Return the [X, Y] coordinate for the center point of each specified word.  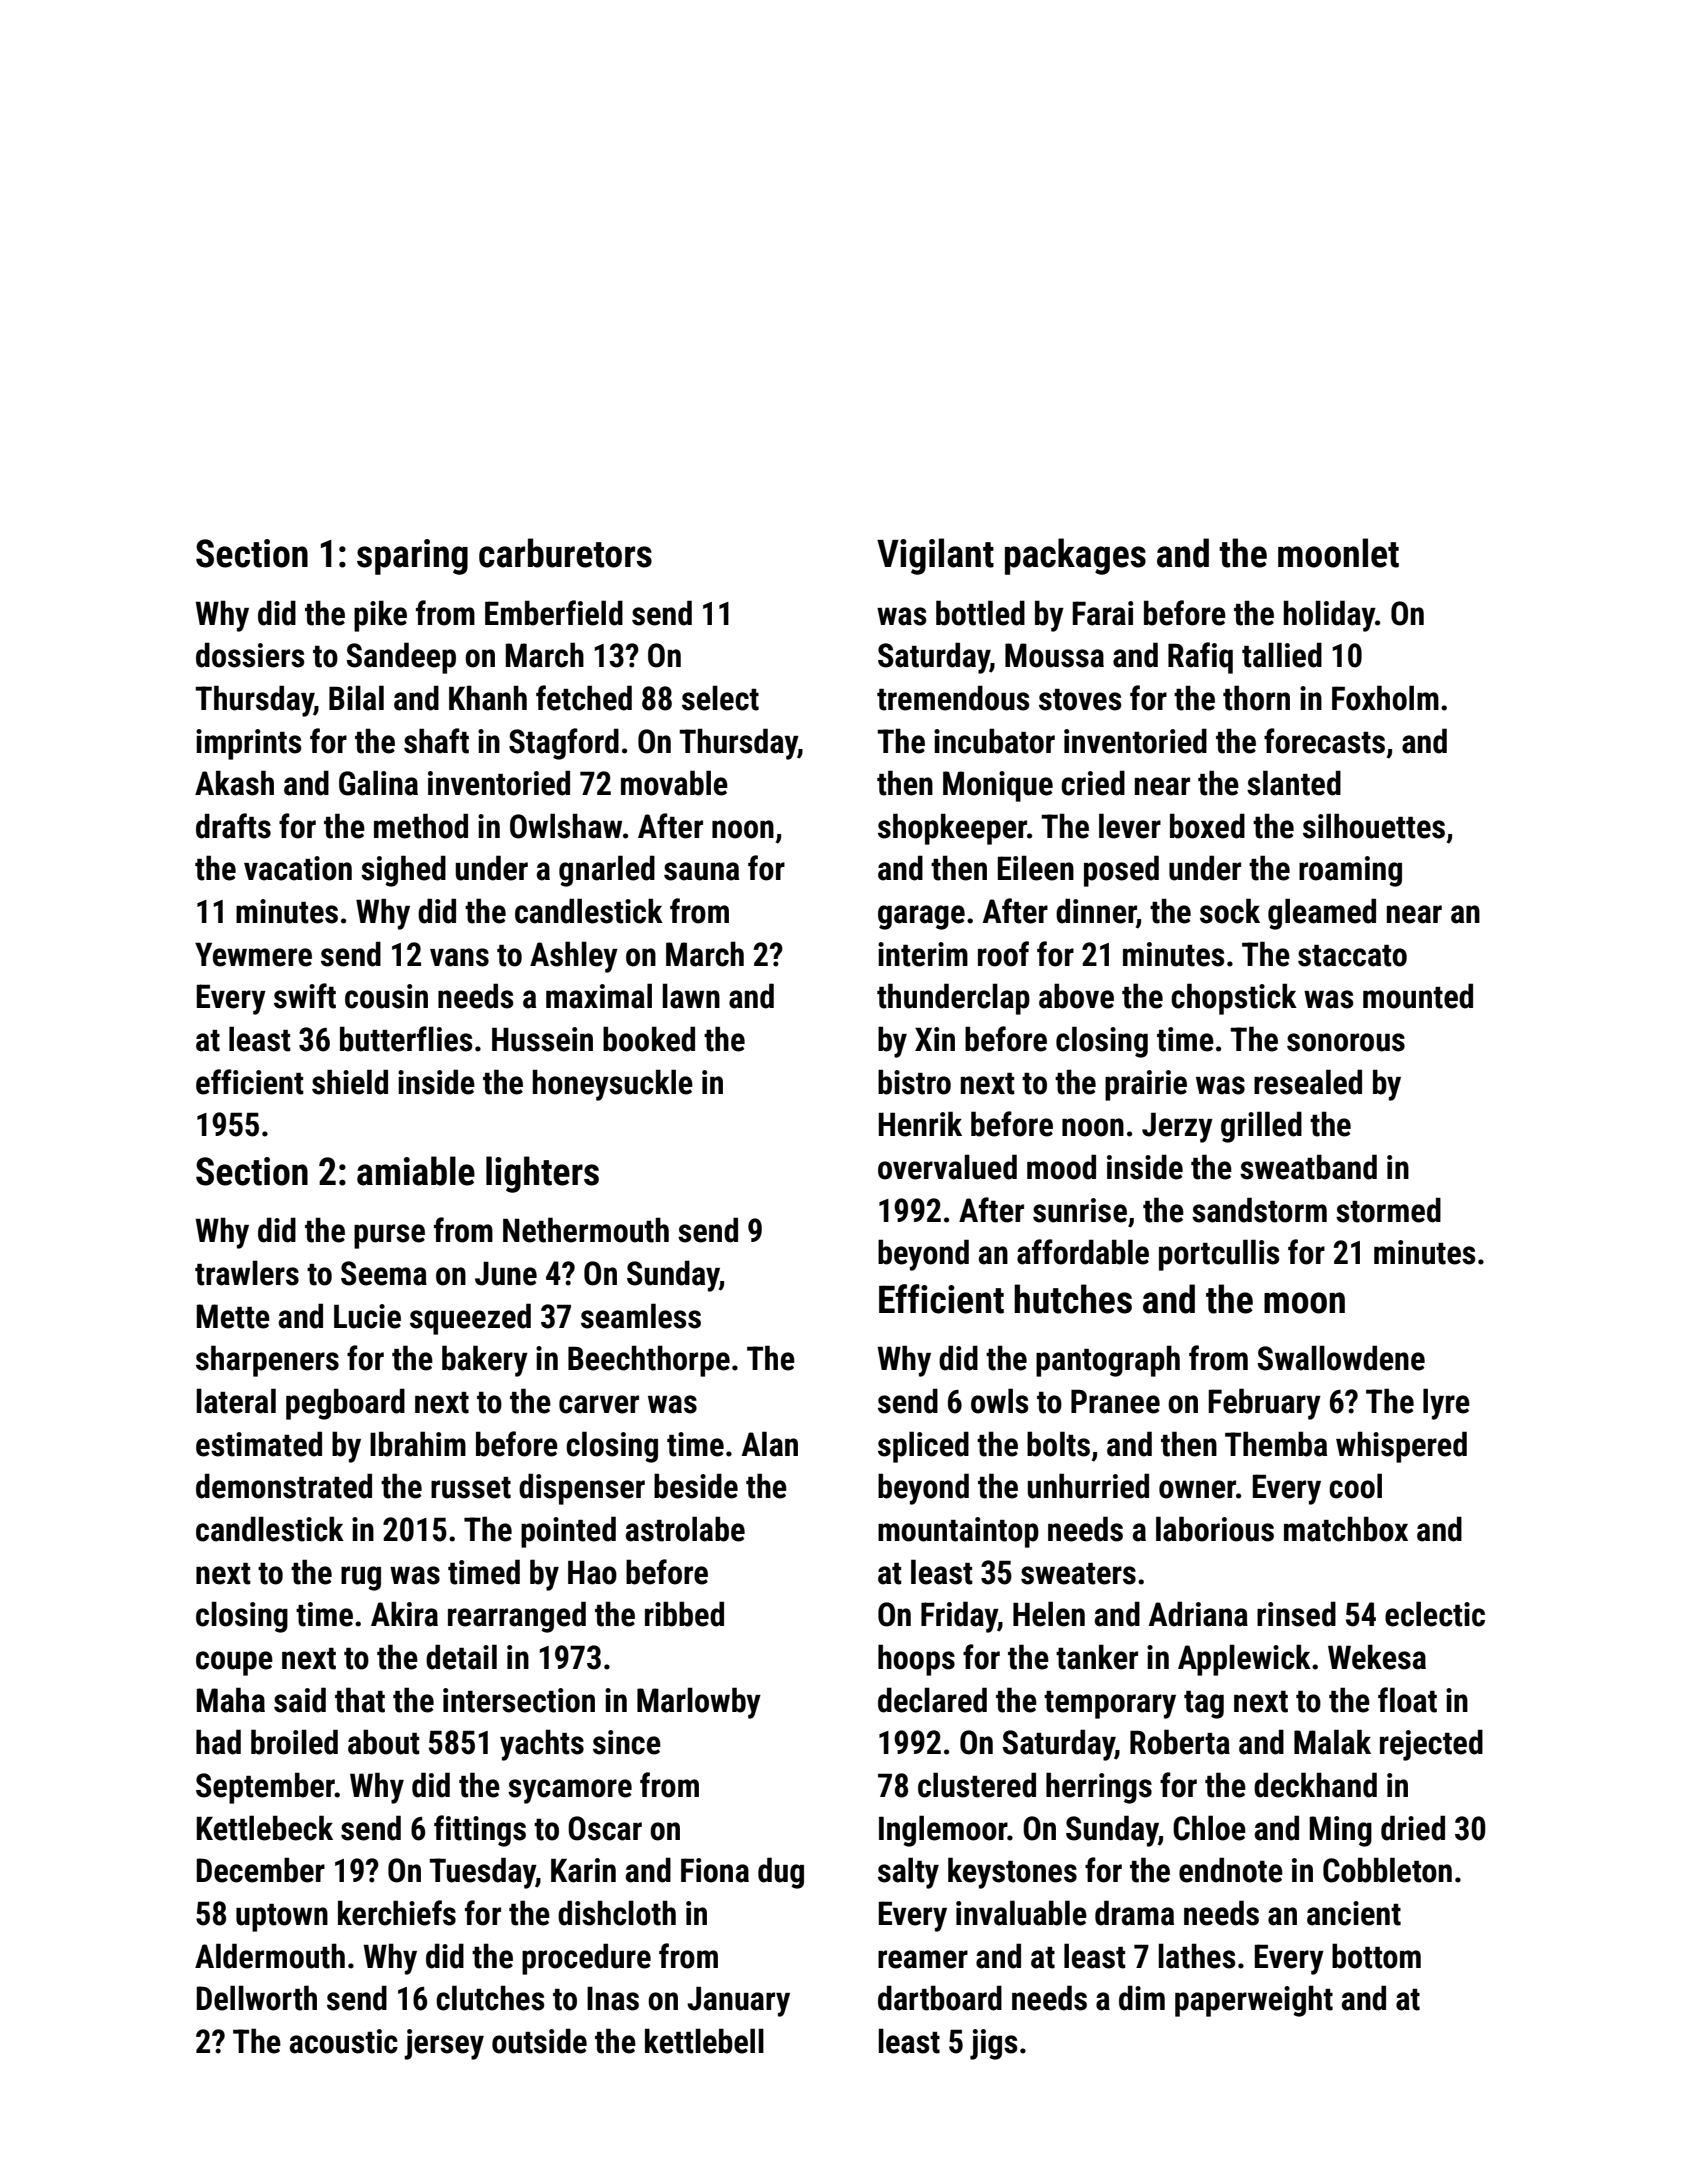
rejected [1431, 1745]
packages [1075, 556]
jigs [993, 2044]
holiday [1329, 616]
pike [380, 616]
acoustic [344, 2041]
